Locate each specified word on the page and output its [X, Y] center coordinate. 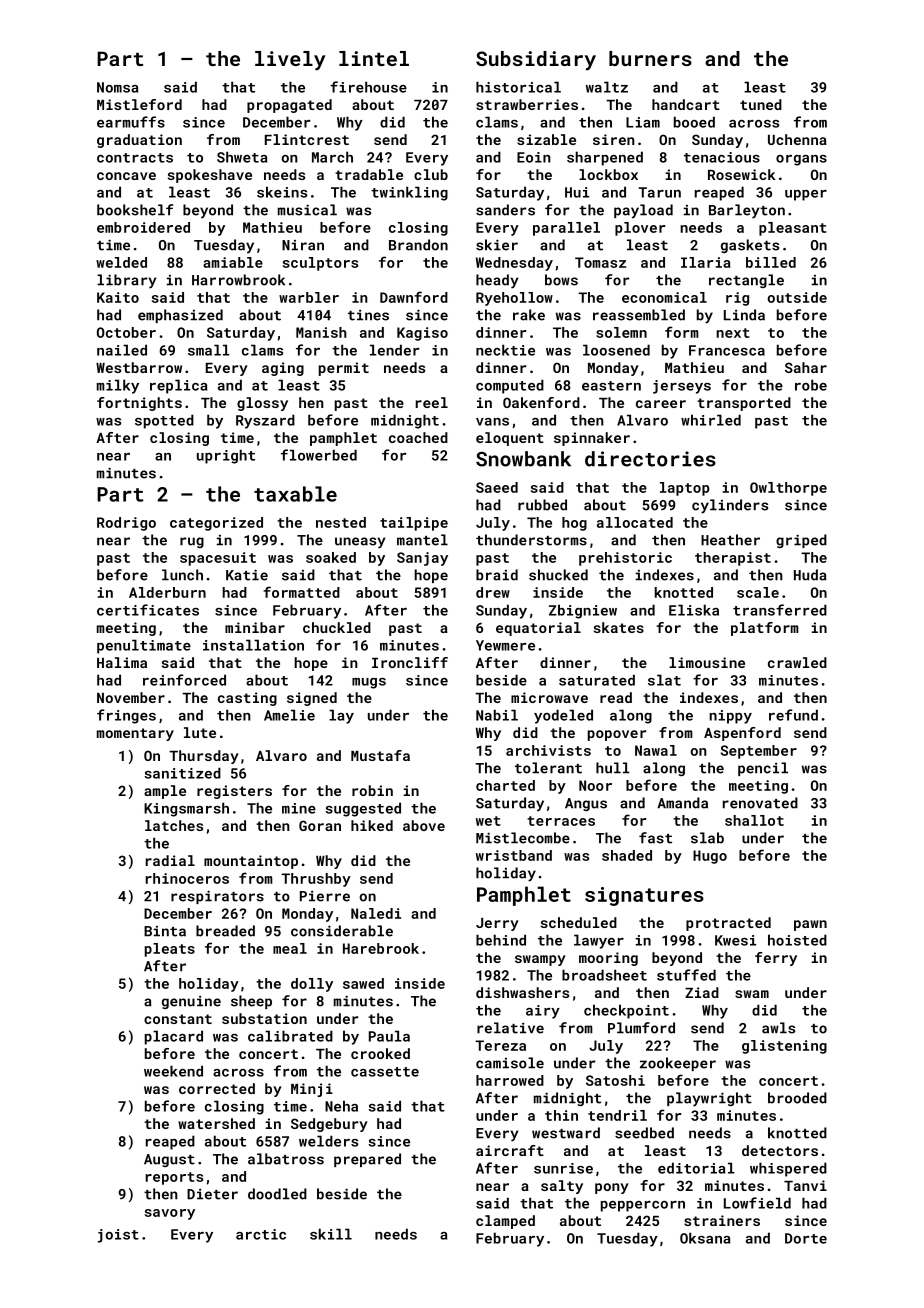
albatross [286, 1159]
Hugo [710, 857]
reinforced [184, 680]
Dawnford [414, 297]
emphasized [180, 316]
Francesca [727, 350]
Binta [165, 931]
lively [290, 61]
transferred [780, 610]
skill [331, 1234]
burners [650, 58]
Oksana [705, 1238]
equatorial [538, 629]
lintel [374, 58]
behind [501, 940]
